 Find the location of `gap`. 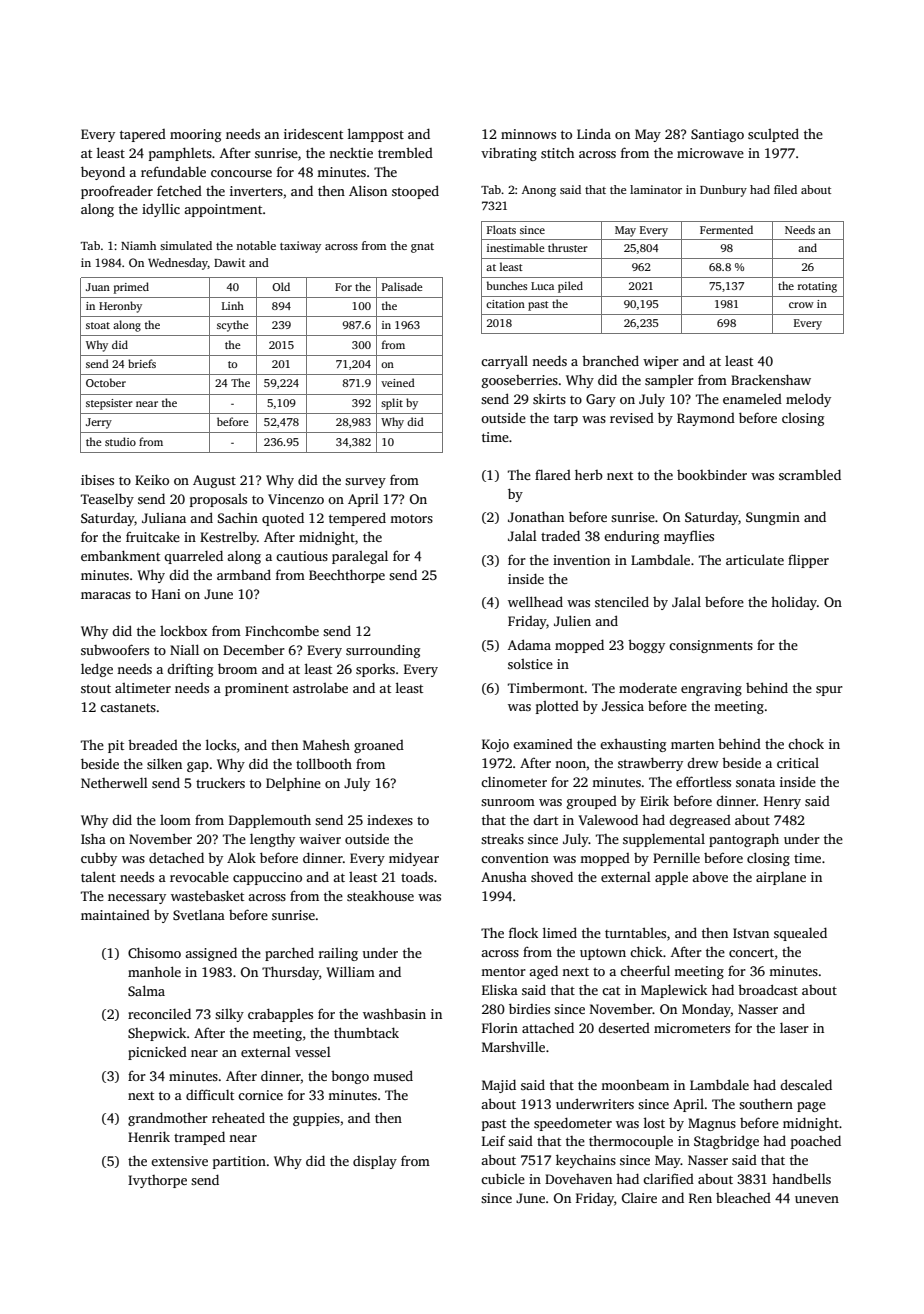

gap is located at coordinates (198, 767).
